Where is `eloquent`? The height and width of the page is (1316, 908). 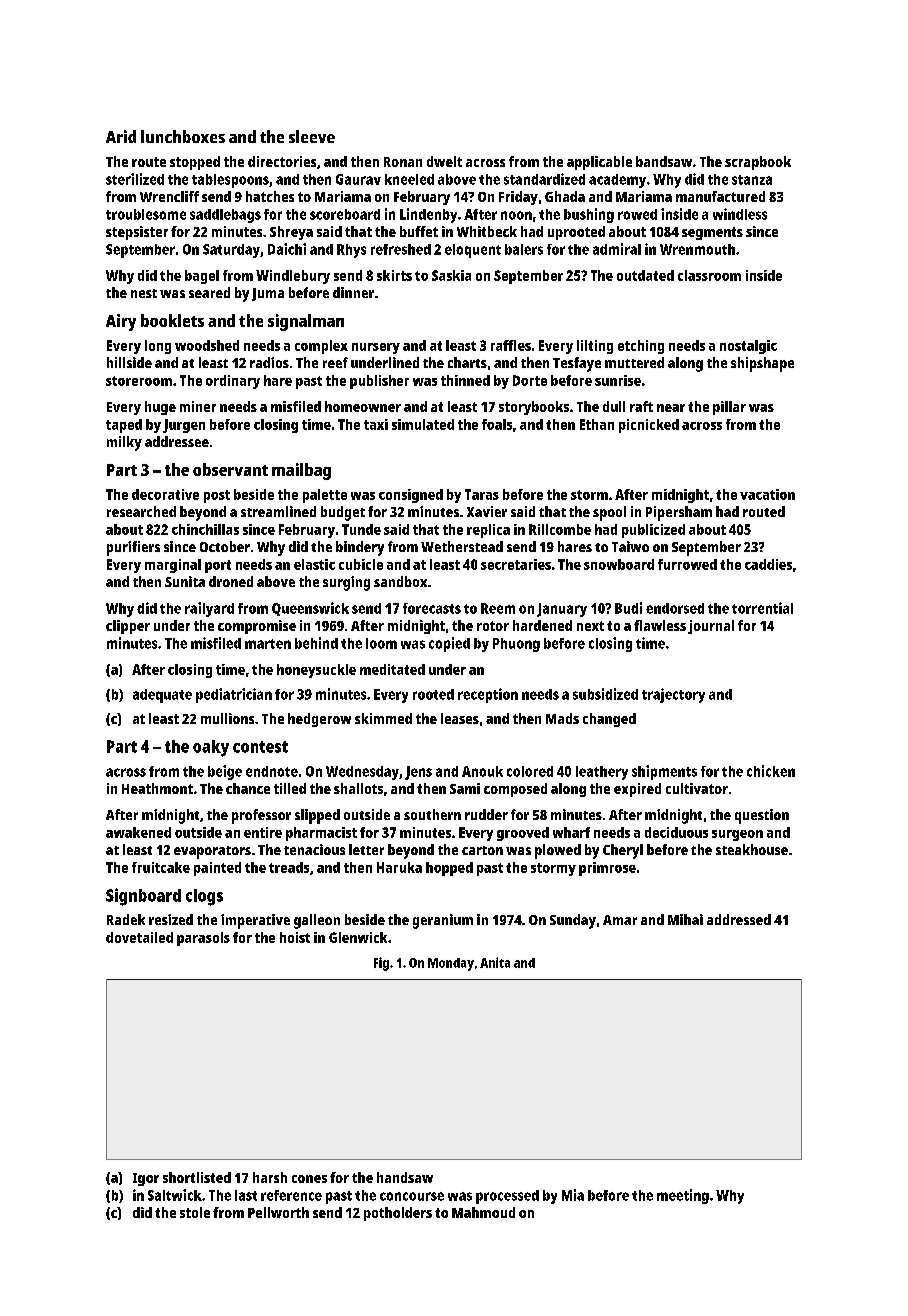 eloquent is located at coordinates (473, 251).
